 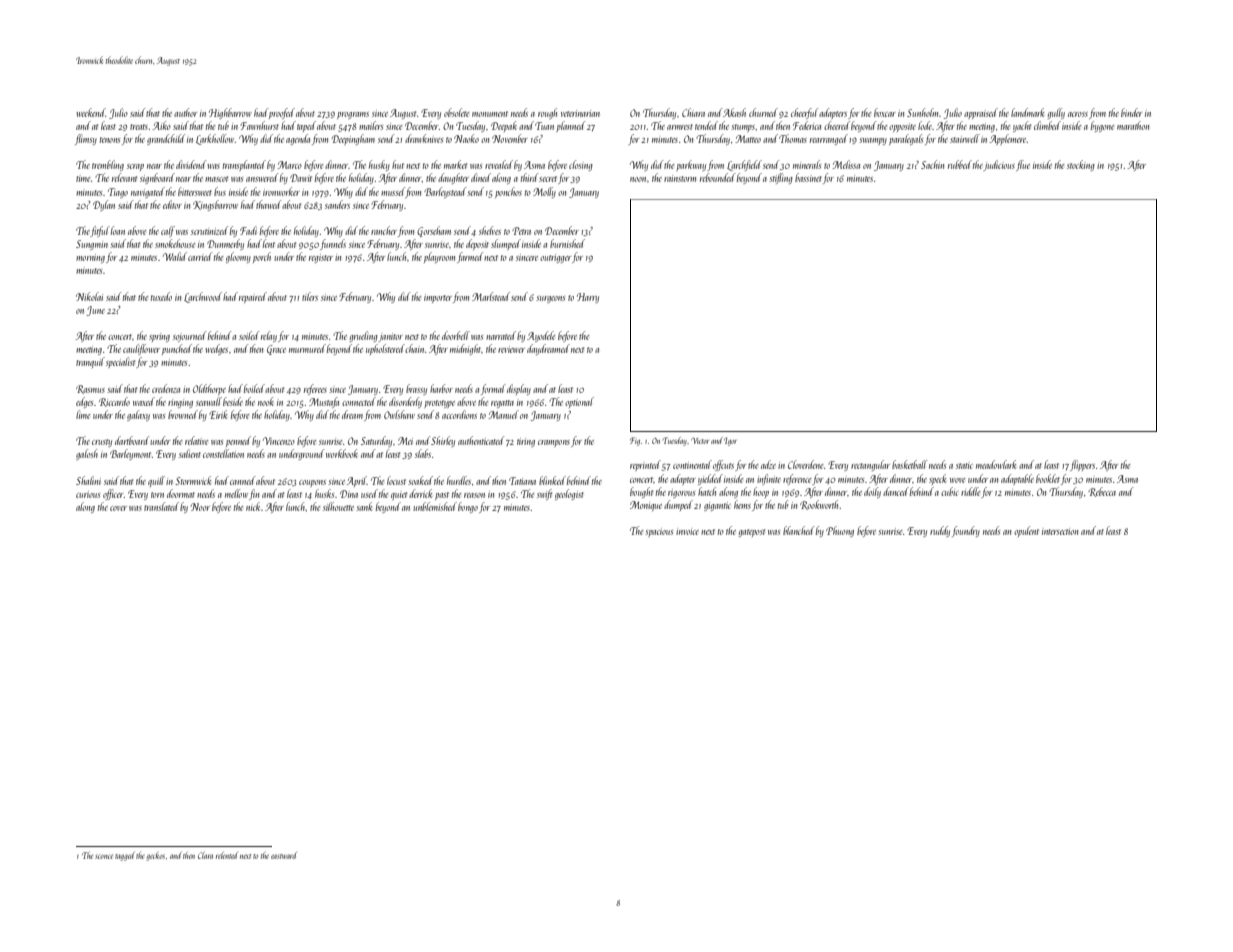 What do you see at coordinates (205, 855) in the screenshot?
I see `Clara` at bounding box center [205, 855].
